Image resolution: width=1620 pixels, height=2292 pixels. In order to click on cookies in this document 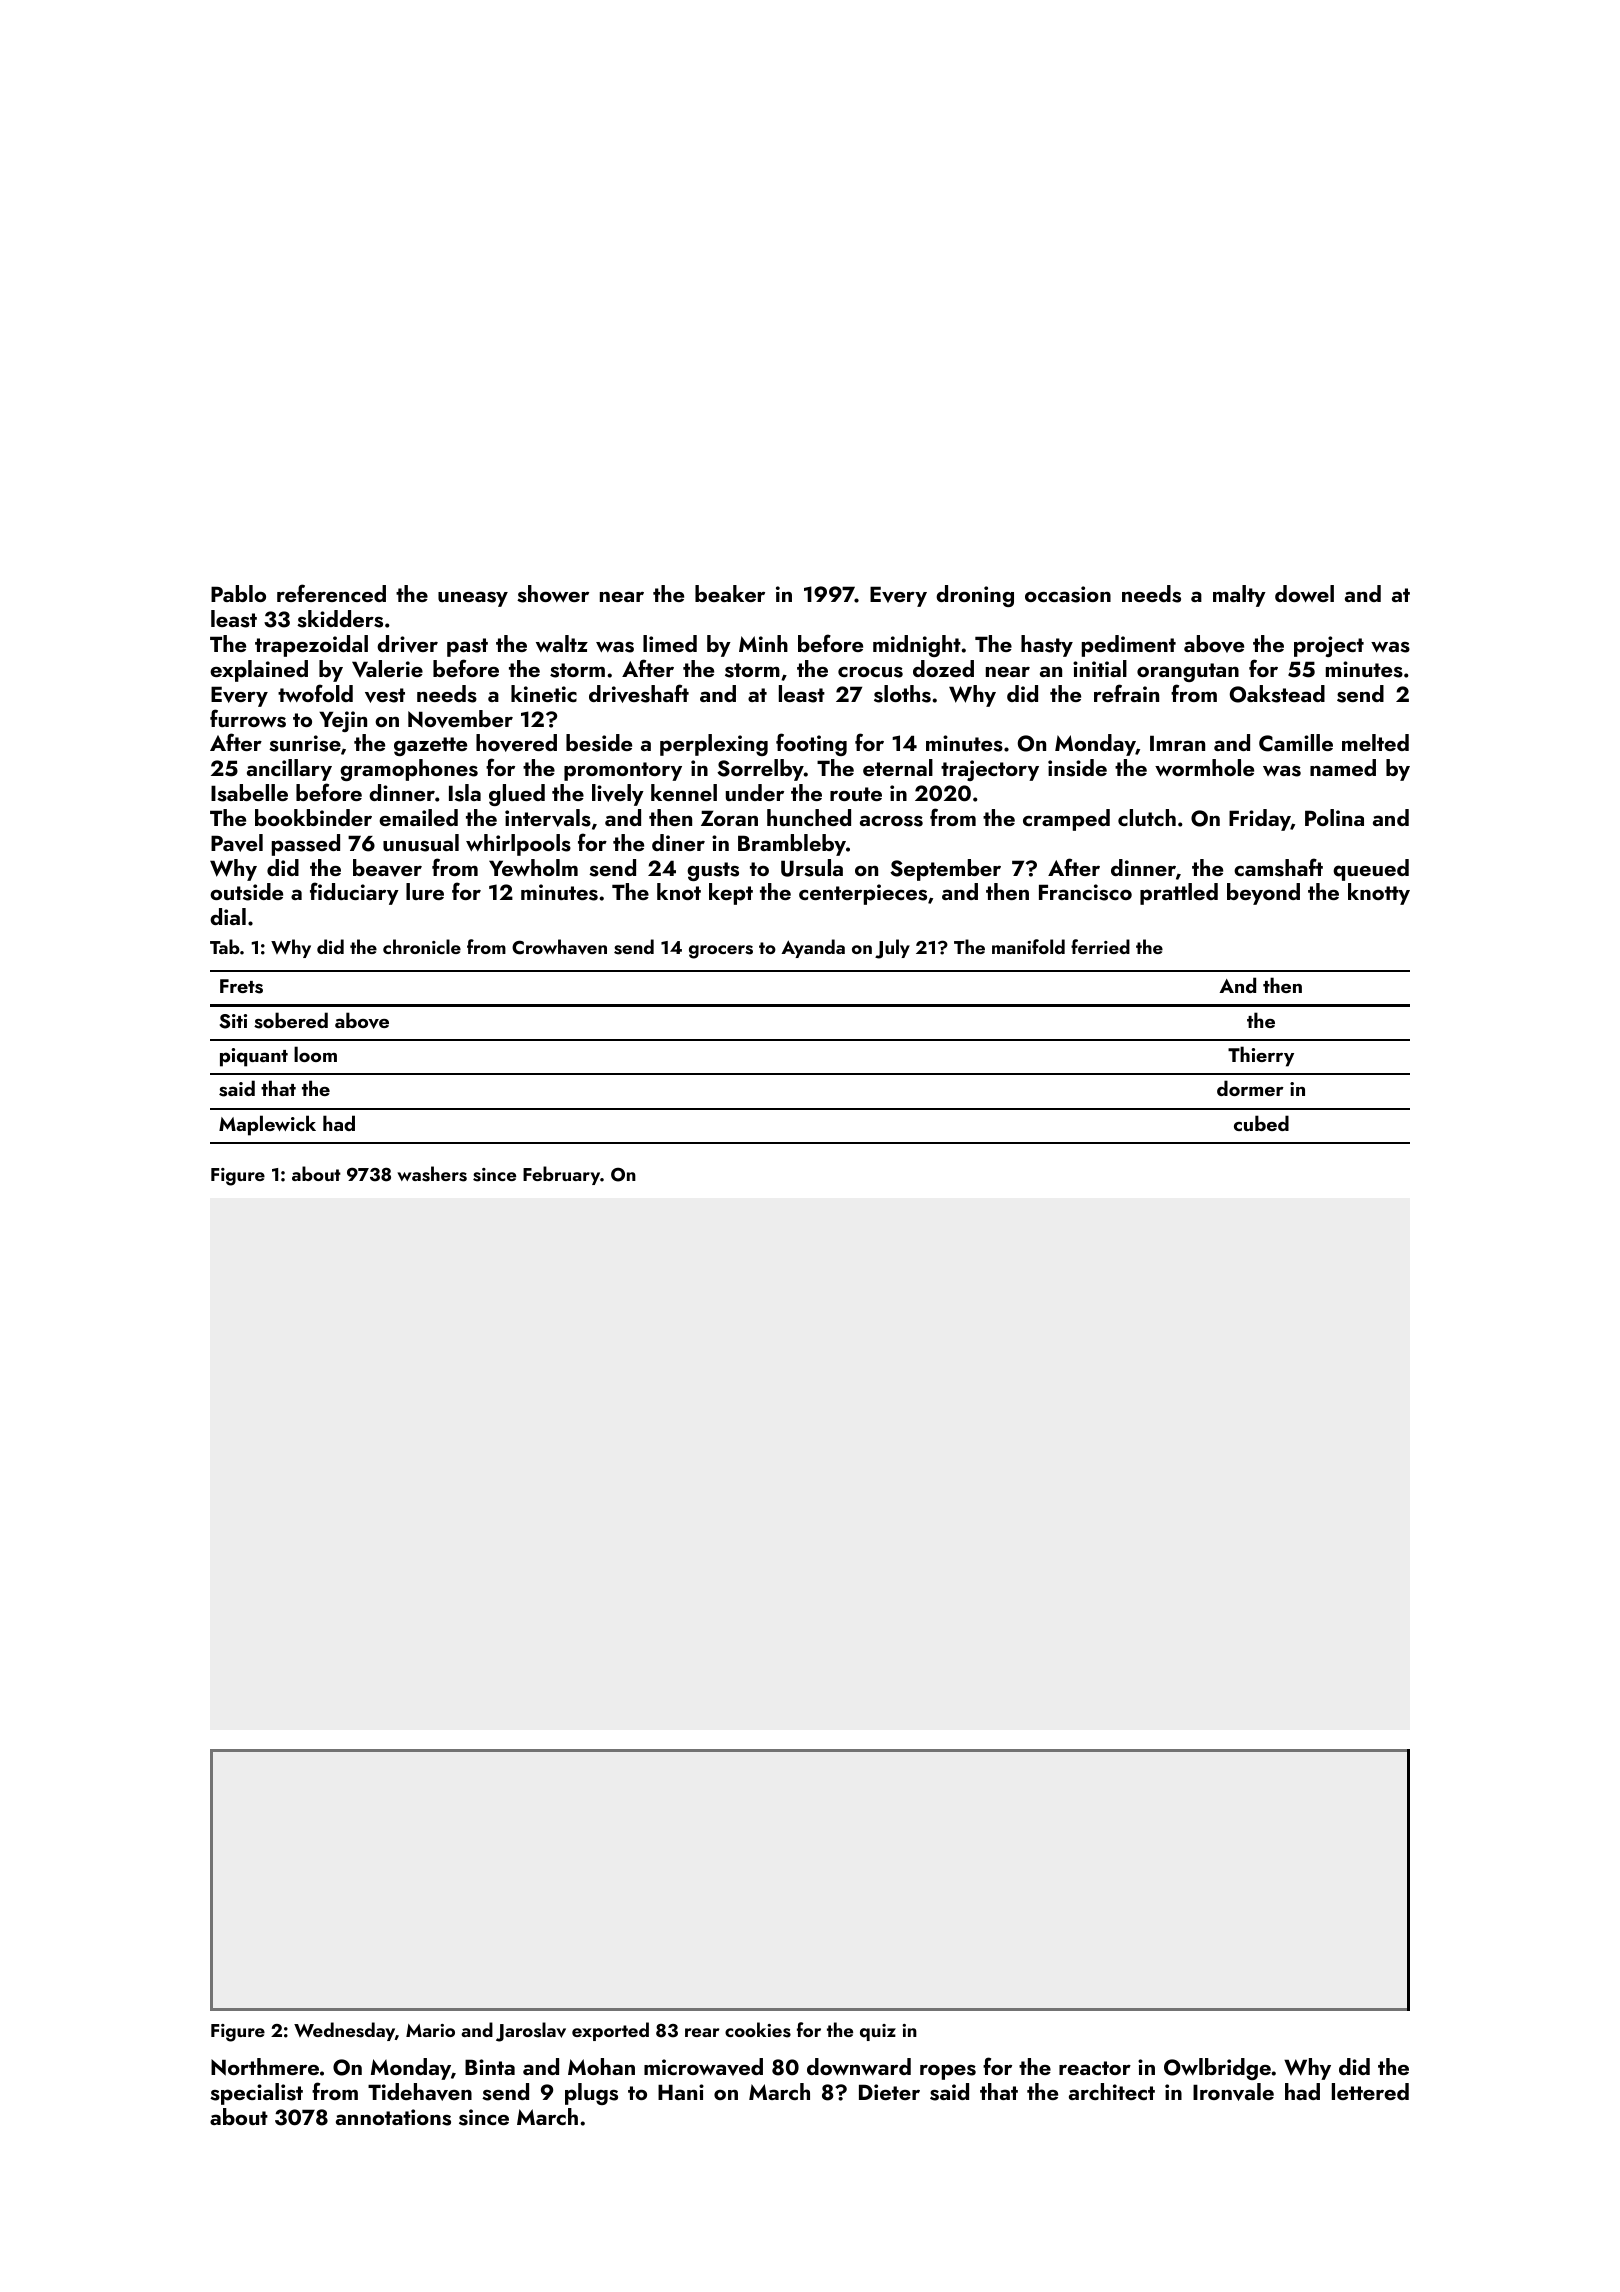, I will do `click(758, 2030)`.
